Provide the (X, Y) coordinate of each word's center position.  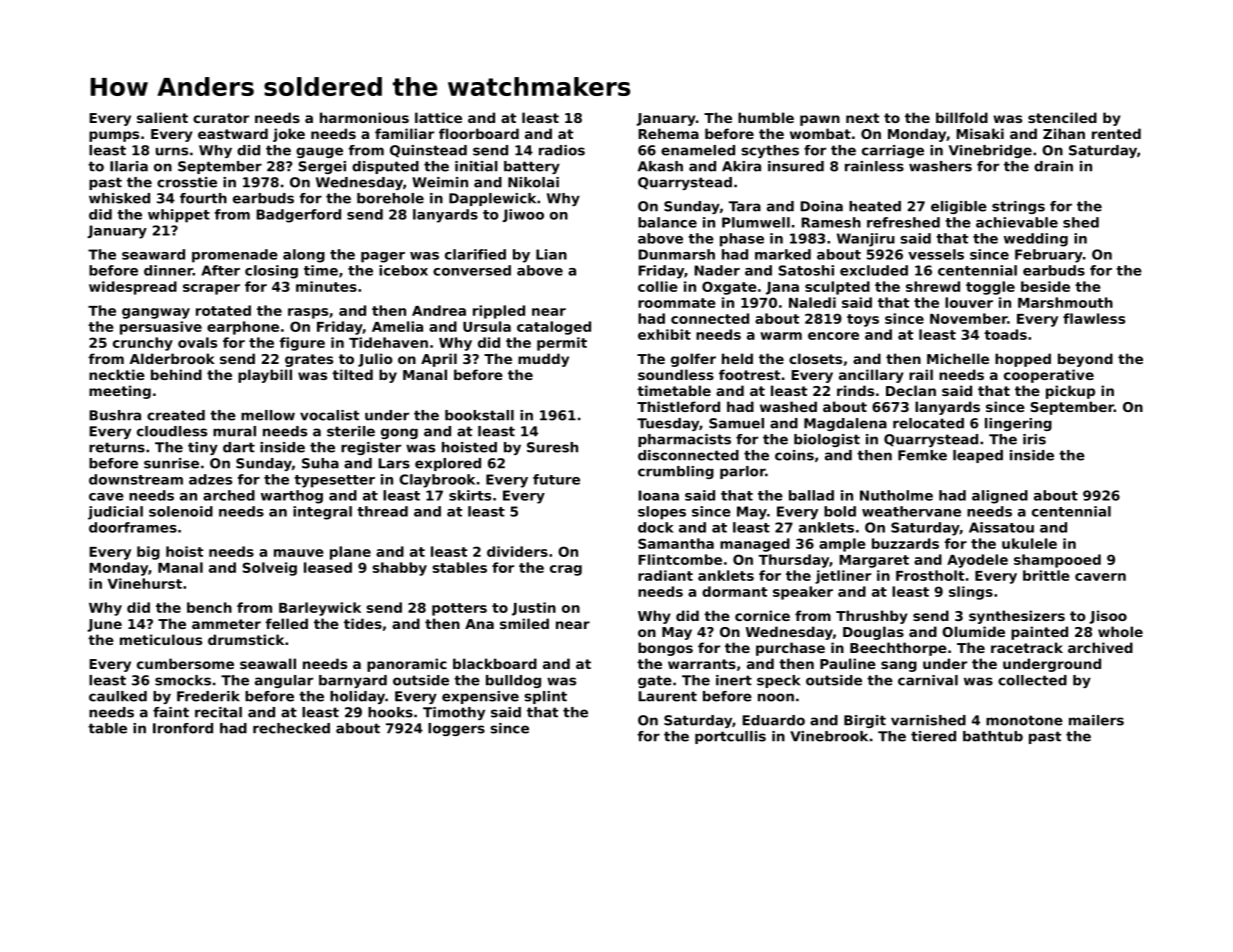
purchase (790, 649)
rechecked (291, 728)
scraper (211, 289)
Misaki (980, 133)
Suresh (552, 447)
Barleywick (320, 609)
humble (766, 117)
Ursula (487, 326)
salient (162, 117)
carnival (928, 680)
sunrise (171, 463)
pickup (1070, 392)
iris (1034, 439)
